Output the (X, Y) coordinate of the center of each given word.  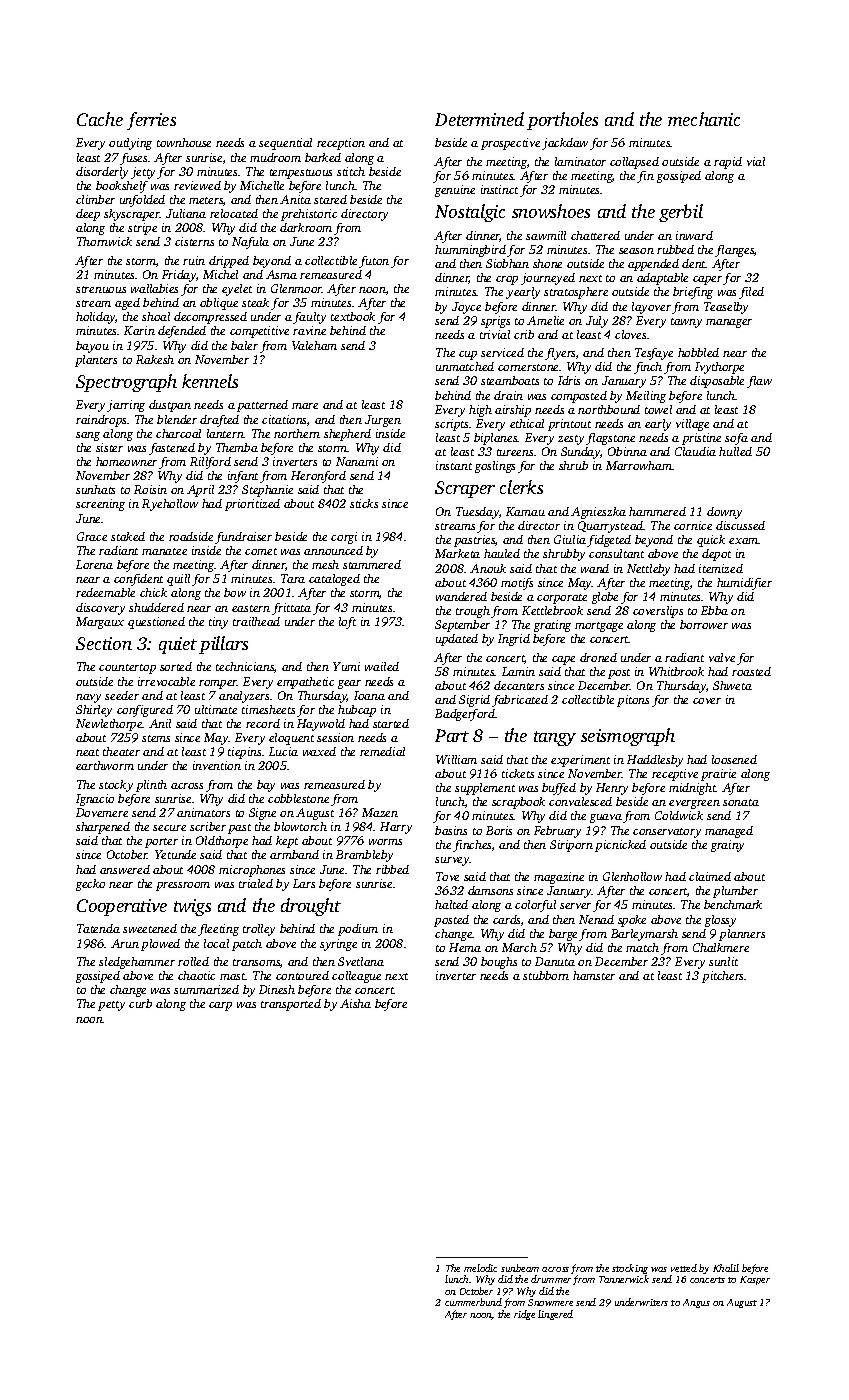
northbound (609, 409)
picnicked (620, 846)
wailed (382, 666)
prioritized (252, 505)
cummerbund (473, 1302)
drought (311, 907)
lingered (555, 1315)
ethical (527, 423)
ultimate (216, 709)
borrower (704, 624)
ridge (524, 1315)
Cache (100, 119)
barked (323, 157)
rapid (728, 163)
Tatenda (98, 928)
